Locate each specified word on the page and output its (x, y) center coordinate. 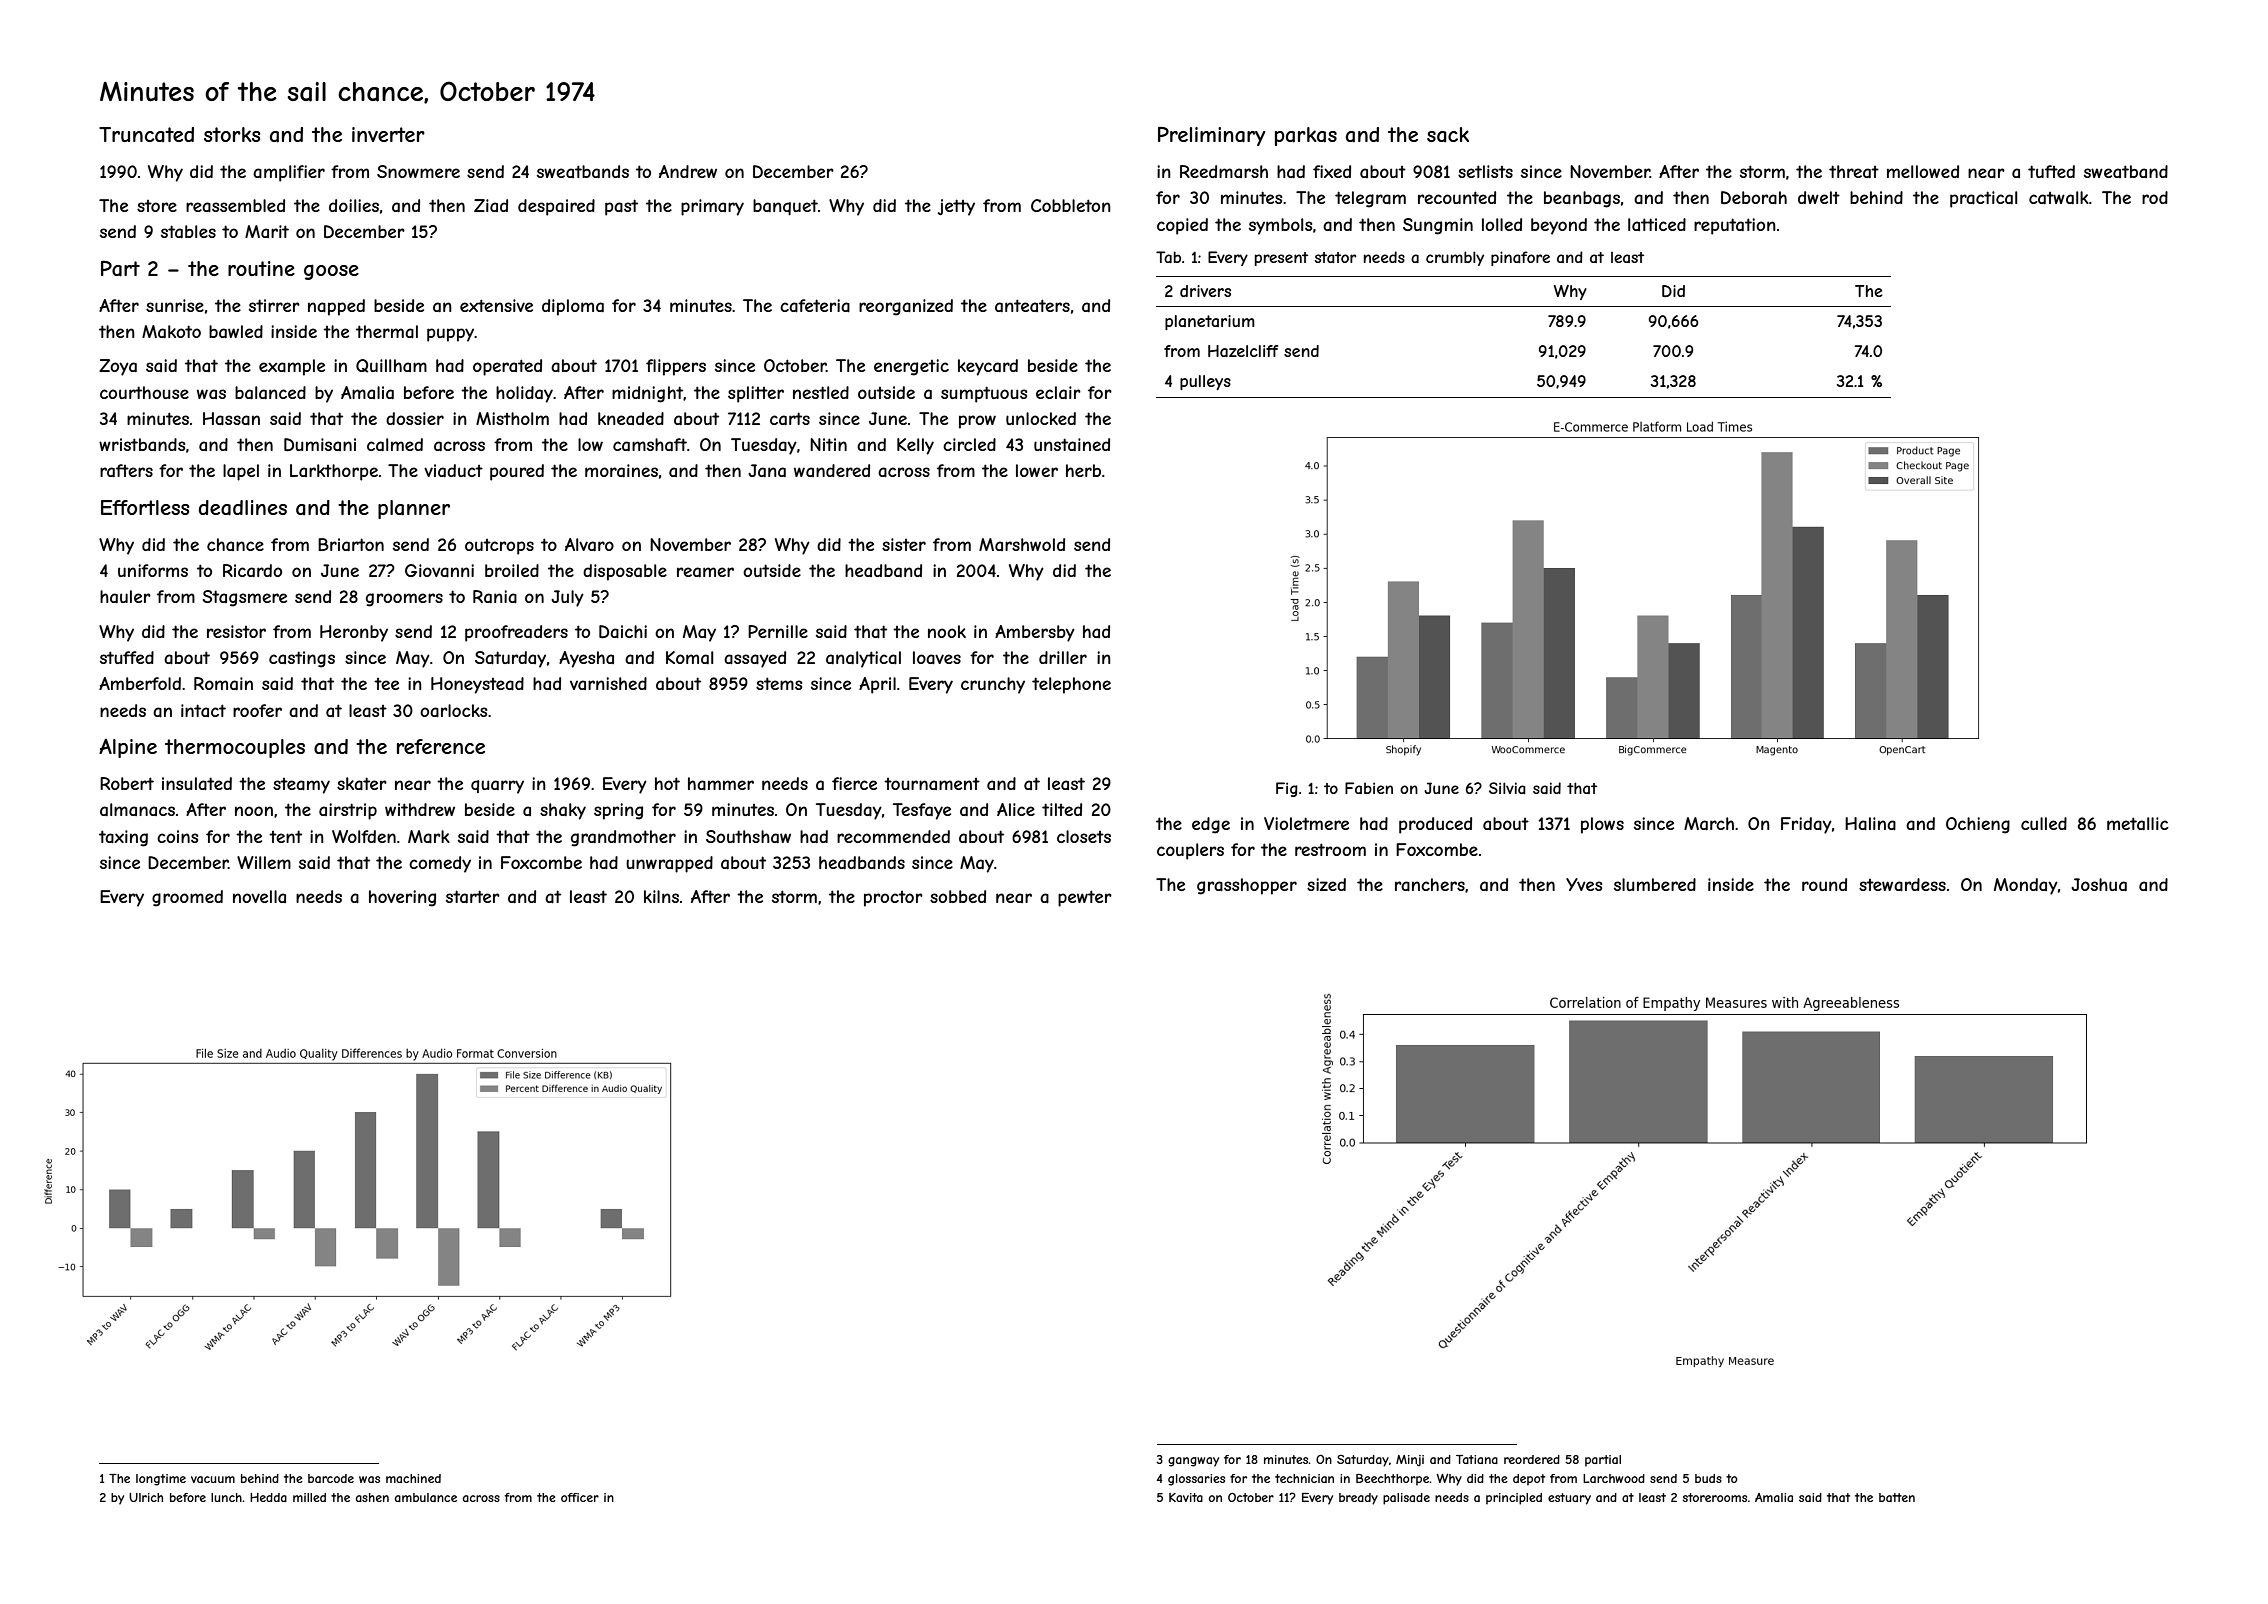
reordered (1532, 1459)
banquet (785, 207)
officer (580, 1497)
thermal (387, 331)
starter (473, 896)
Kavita (1186, 1497)
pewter (1085, 898)
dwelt (1819, 197)
